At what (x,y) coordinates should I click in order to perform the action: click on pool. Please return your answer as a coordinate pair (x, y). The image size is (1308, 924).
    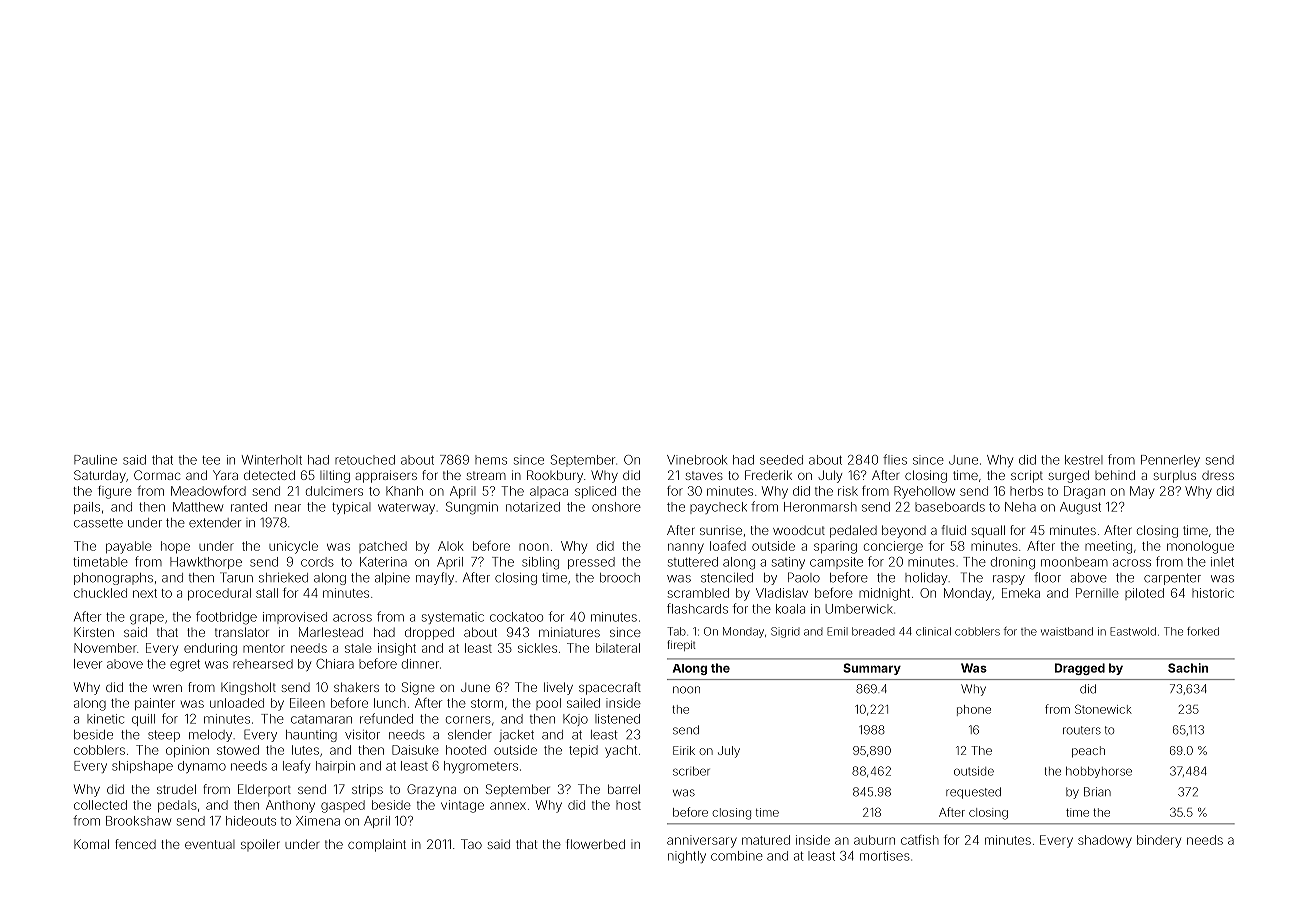
    Looking at the image, I should click on (548, 704).
